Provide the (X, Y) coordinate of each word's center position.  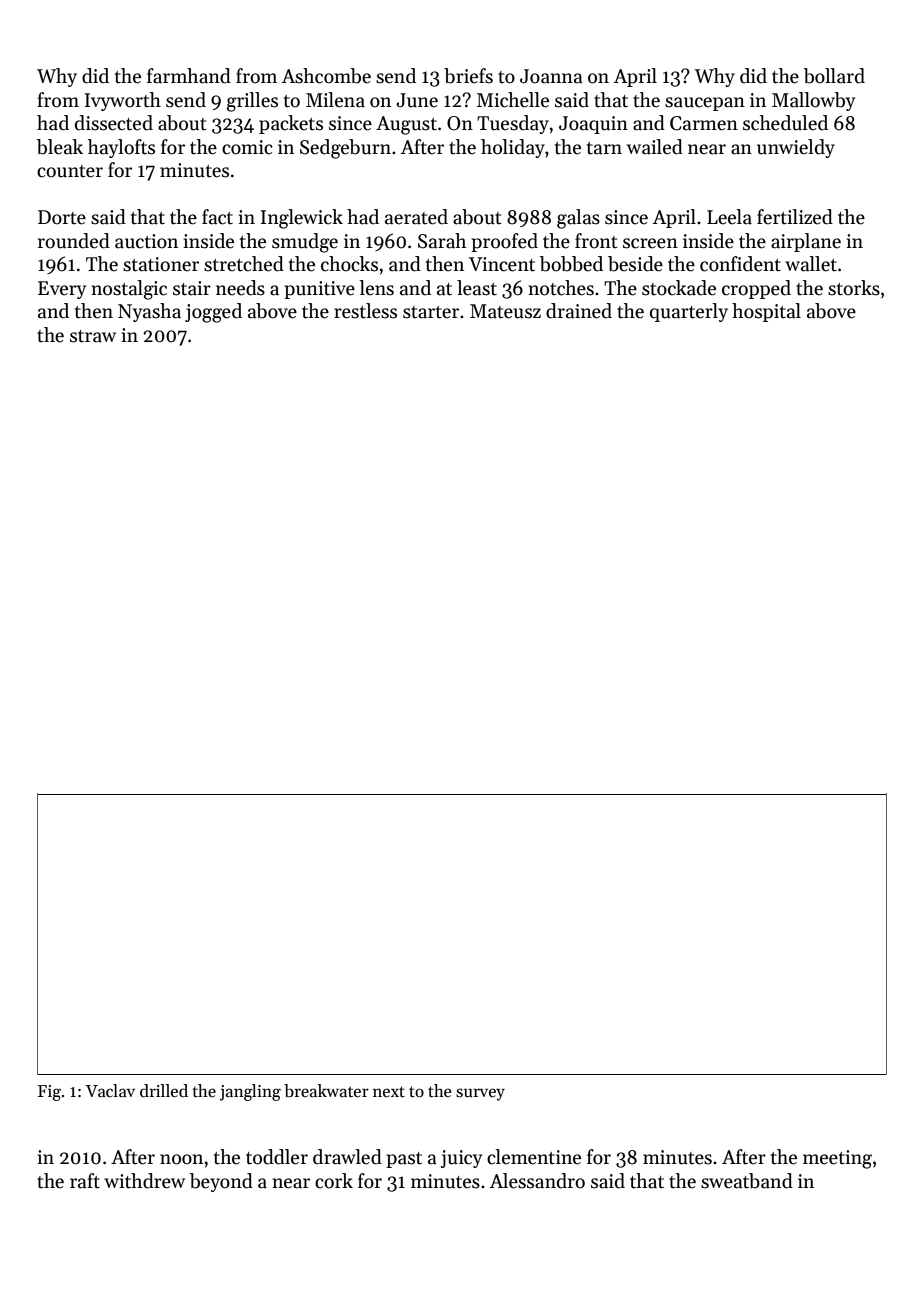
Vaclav (110, 1091)
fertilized (795, 217)
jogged (213, 313)
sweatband (747, 1181)
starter (431, 312)
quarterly (689, 312)
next (389, 1092)
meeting (837, 1159)
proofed (504, 242)
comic (247, 147)
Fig (49, 1093)
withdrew (144, 1181)
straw (93, 336)
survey (480, 1094)
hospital (766, 312)
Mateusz (505, 311)
